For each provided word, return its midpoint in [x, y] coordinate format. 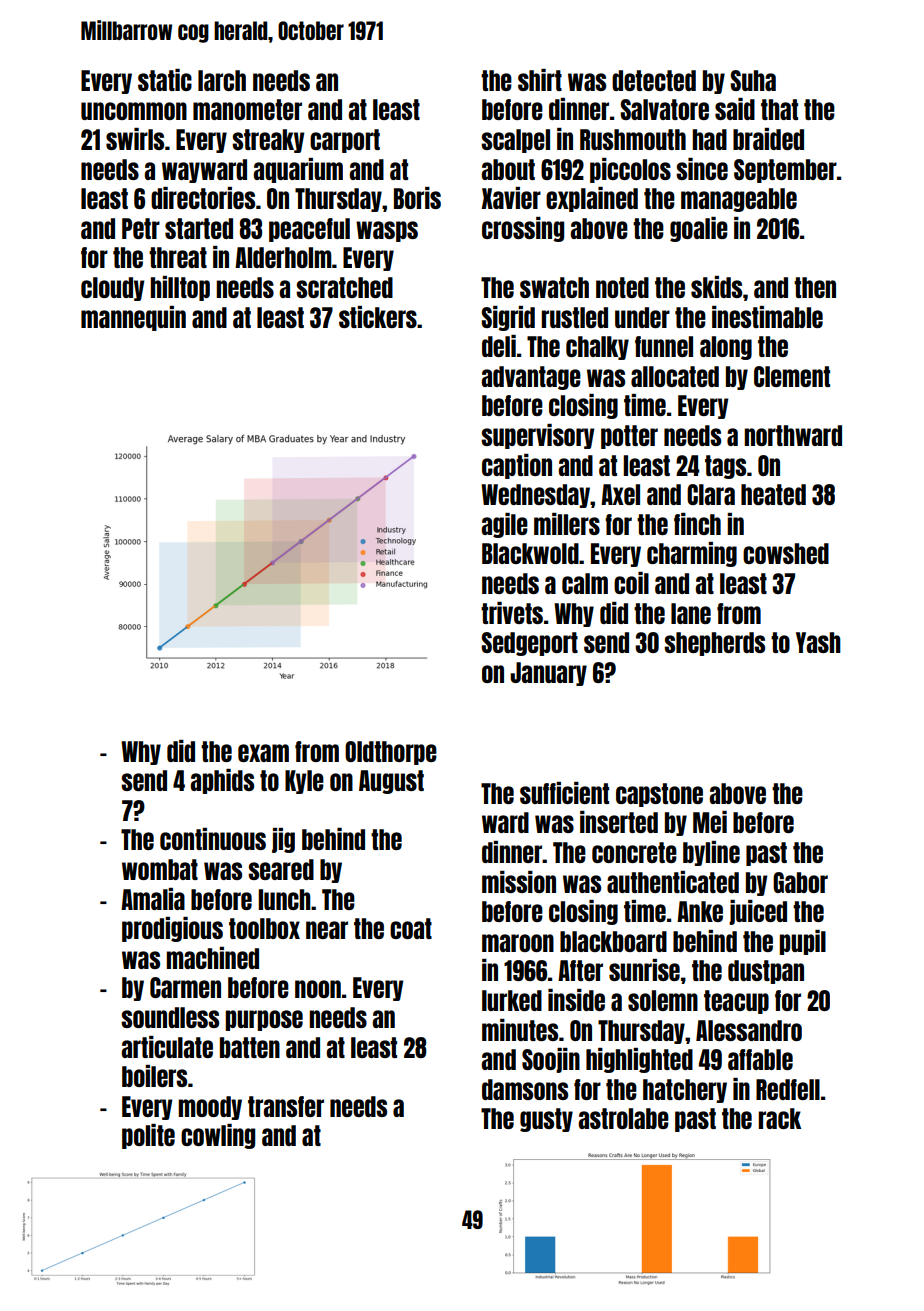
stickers [378, 317]
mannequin [133, 318]
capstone [659, 795]
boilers [154, 1076]
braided [768, 139]
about [508, 169]
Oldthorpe [391, 753]
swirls [135, 139]
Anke [700, 911]
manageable [739, 200]
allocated [675, 376]
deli [499, 346]
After [580, 970]
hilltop [180, 288]
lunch [284, 899]
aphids [222, 781]
